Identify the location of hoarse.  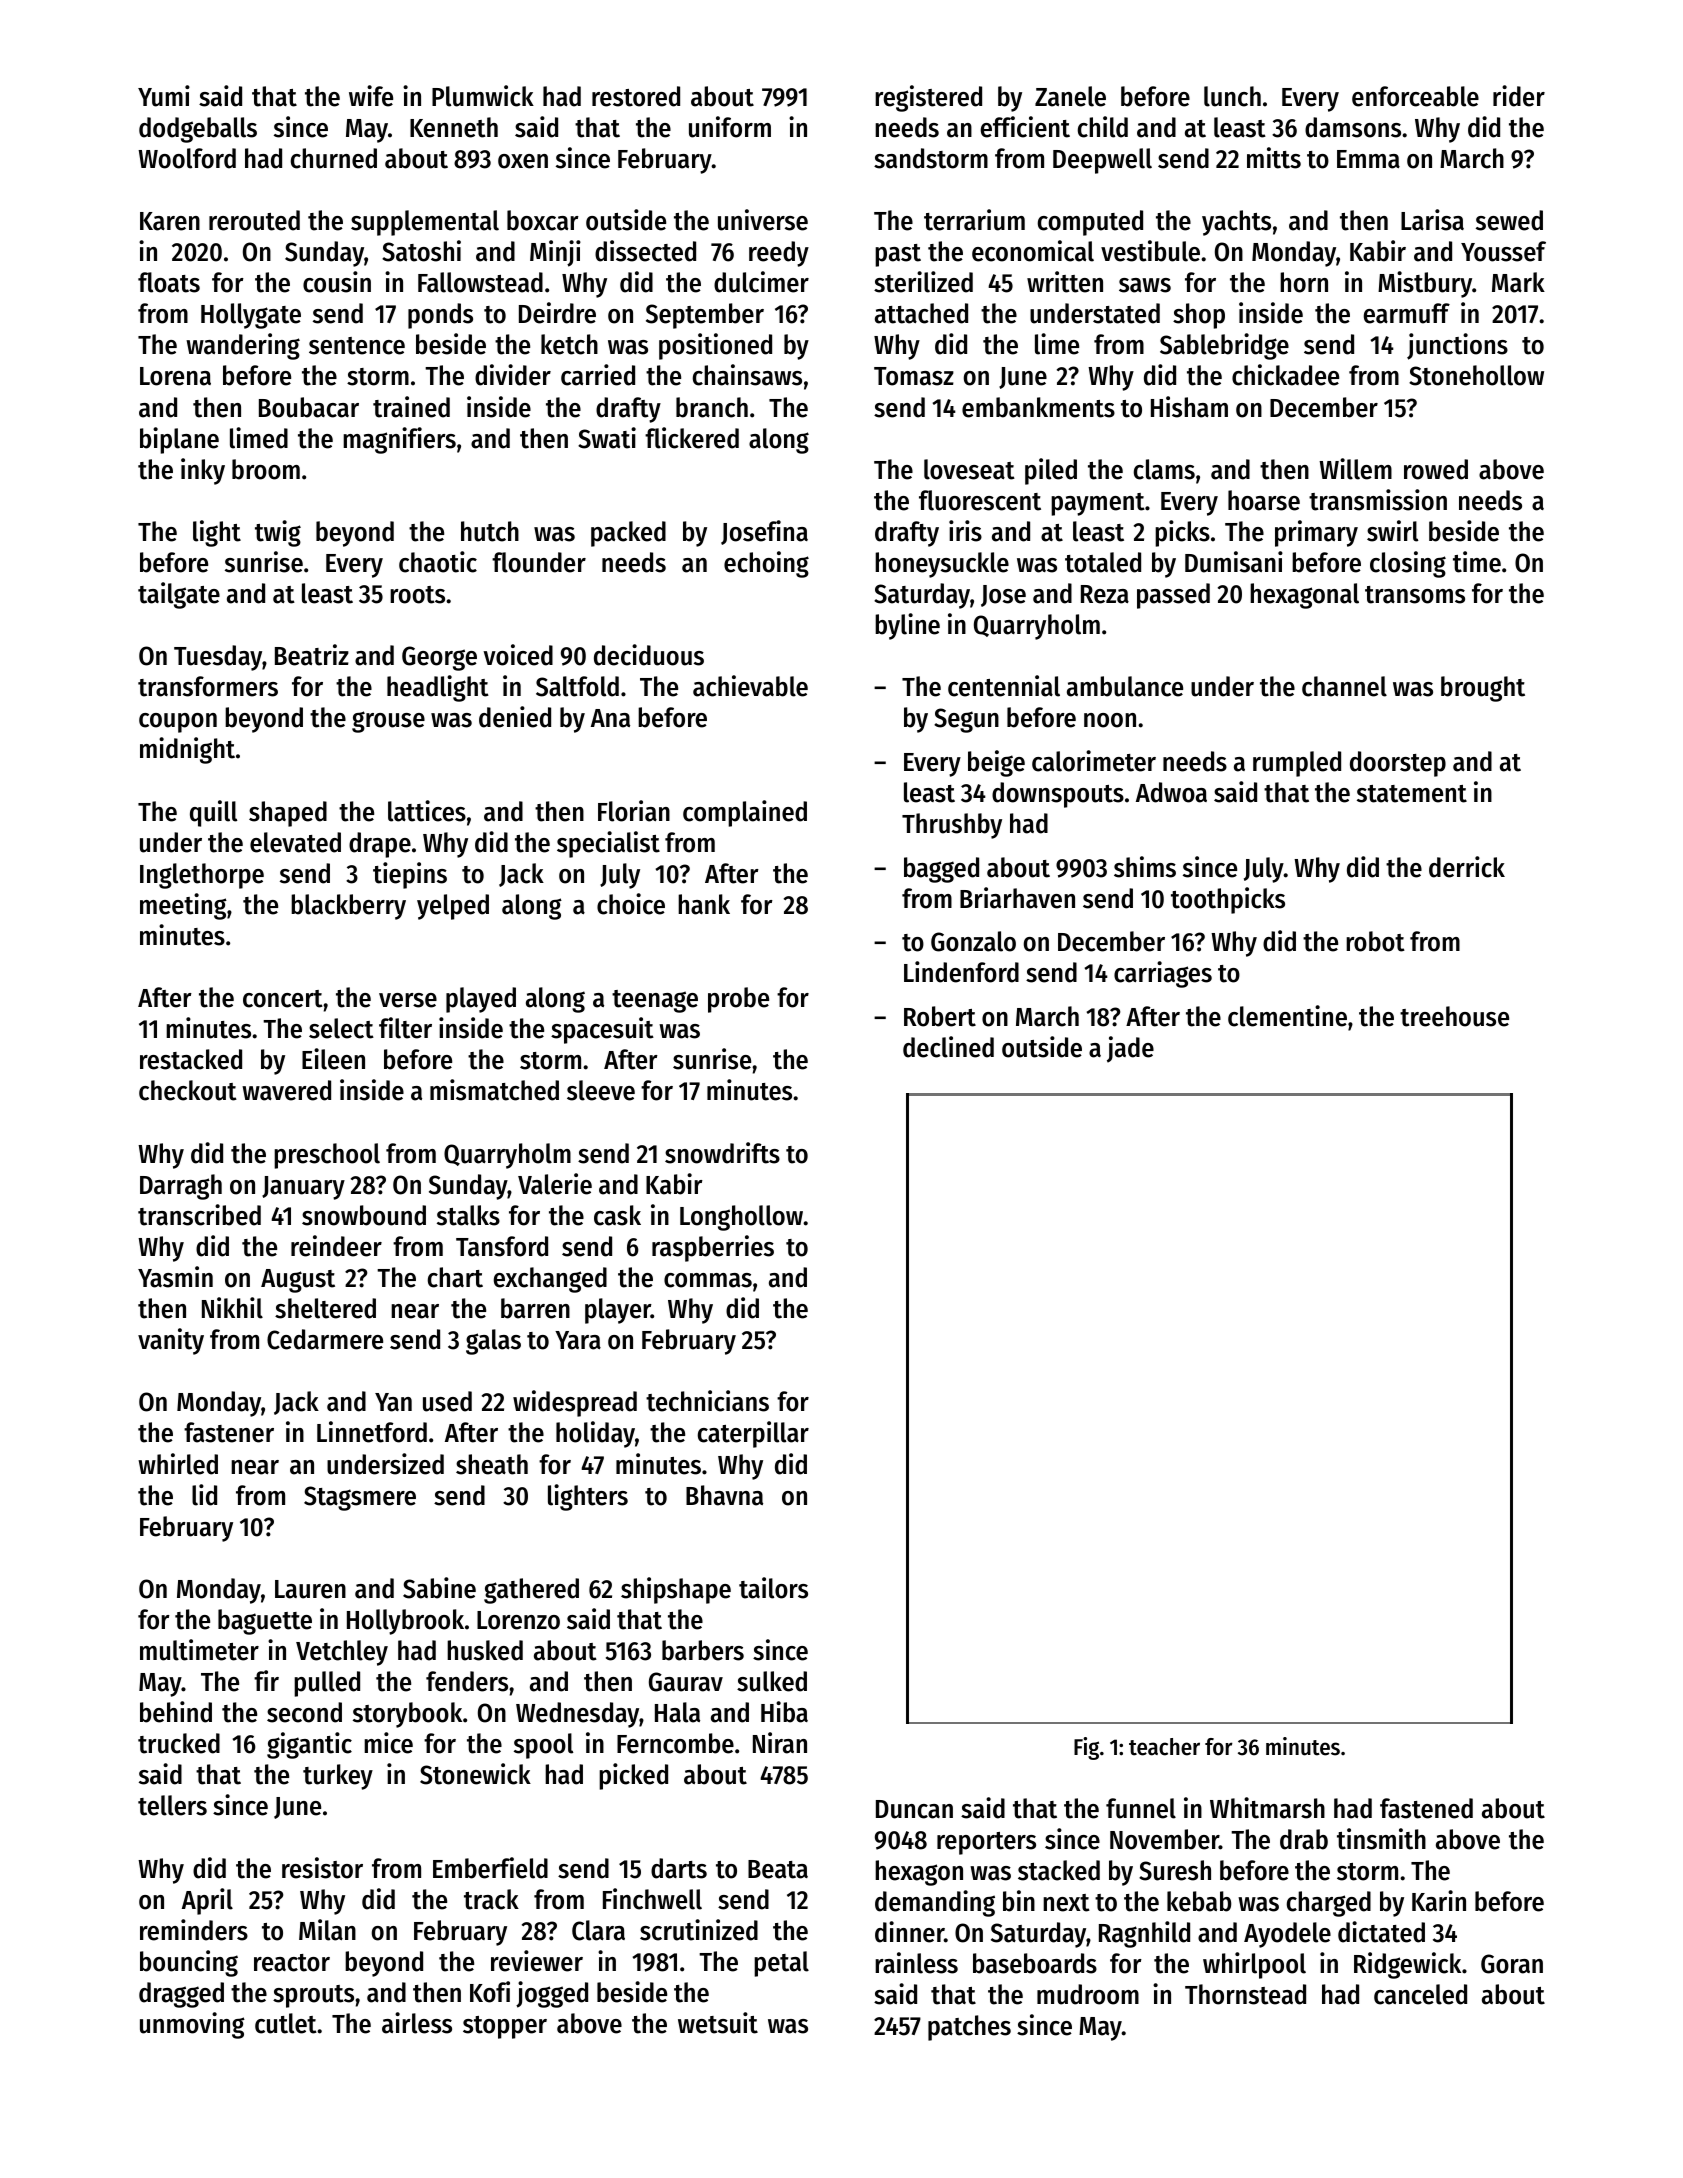
(1264, 500).
